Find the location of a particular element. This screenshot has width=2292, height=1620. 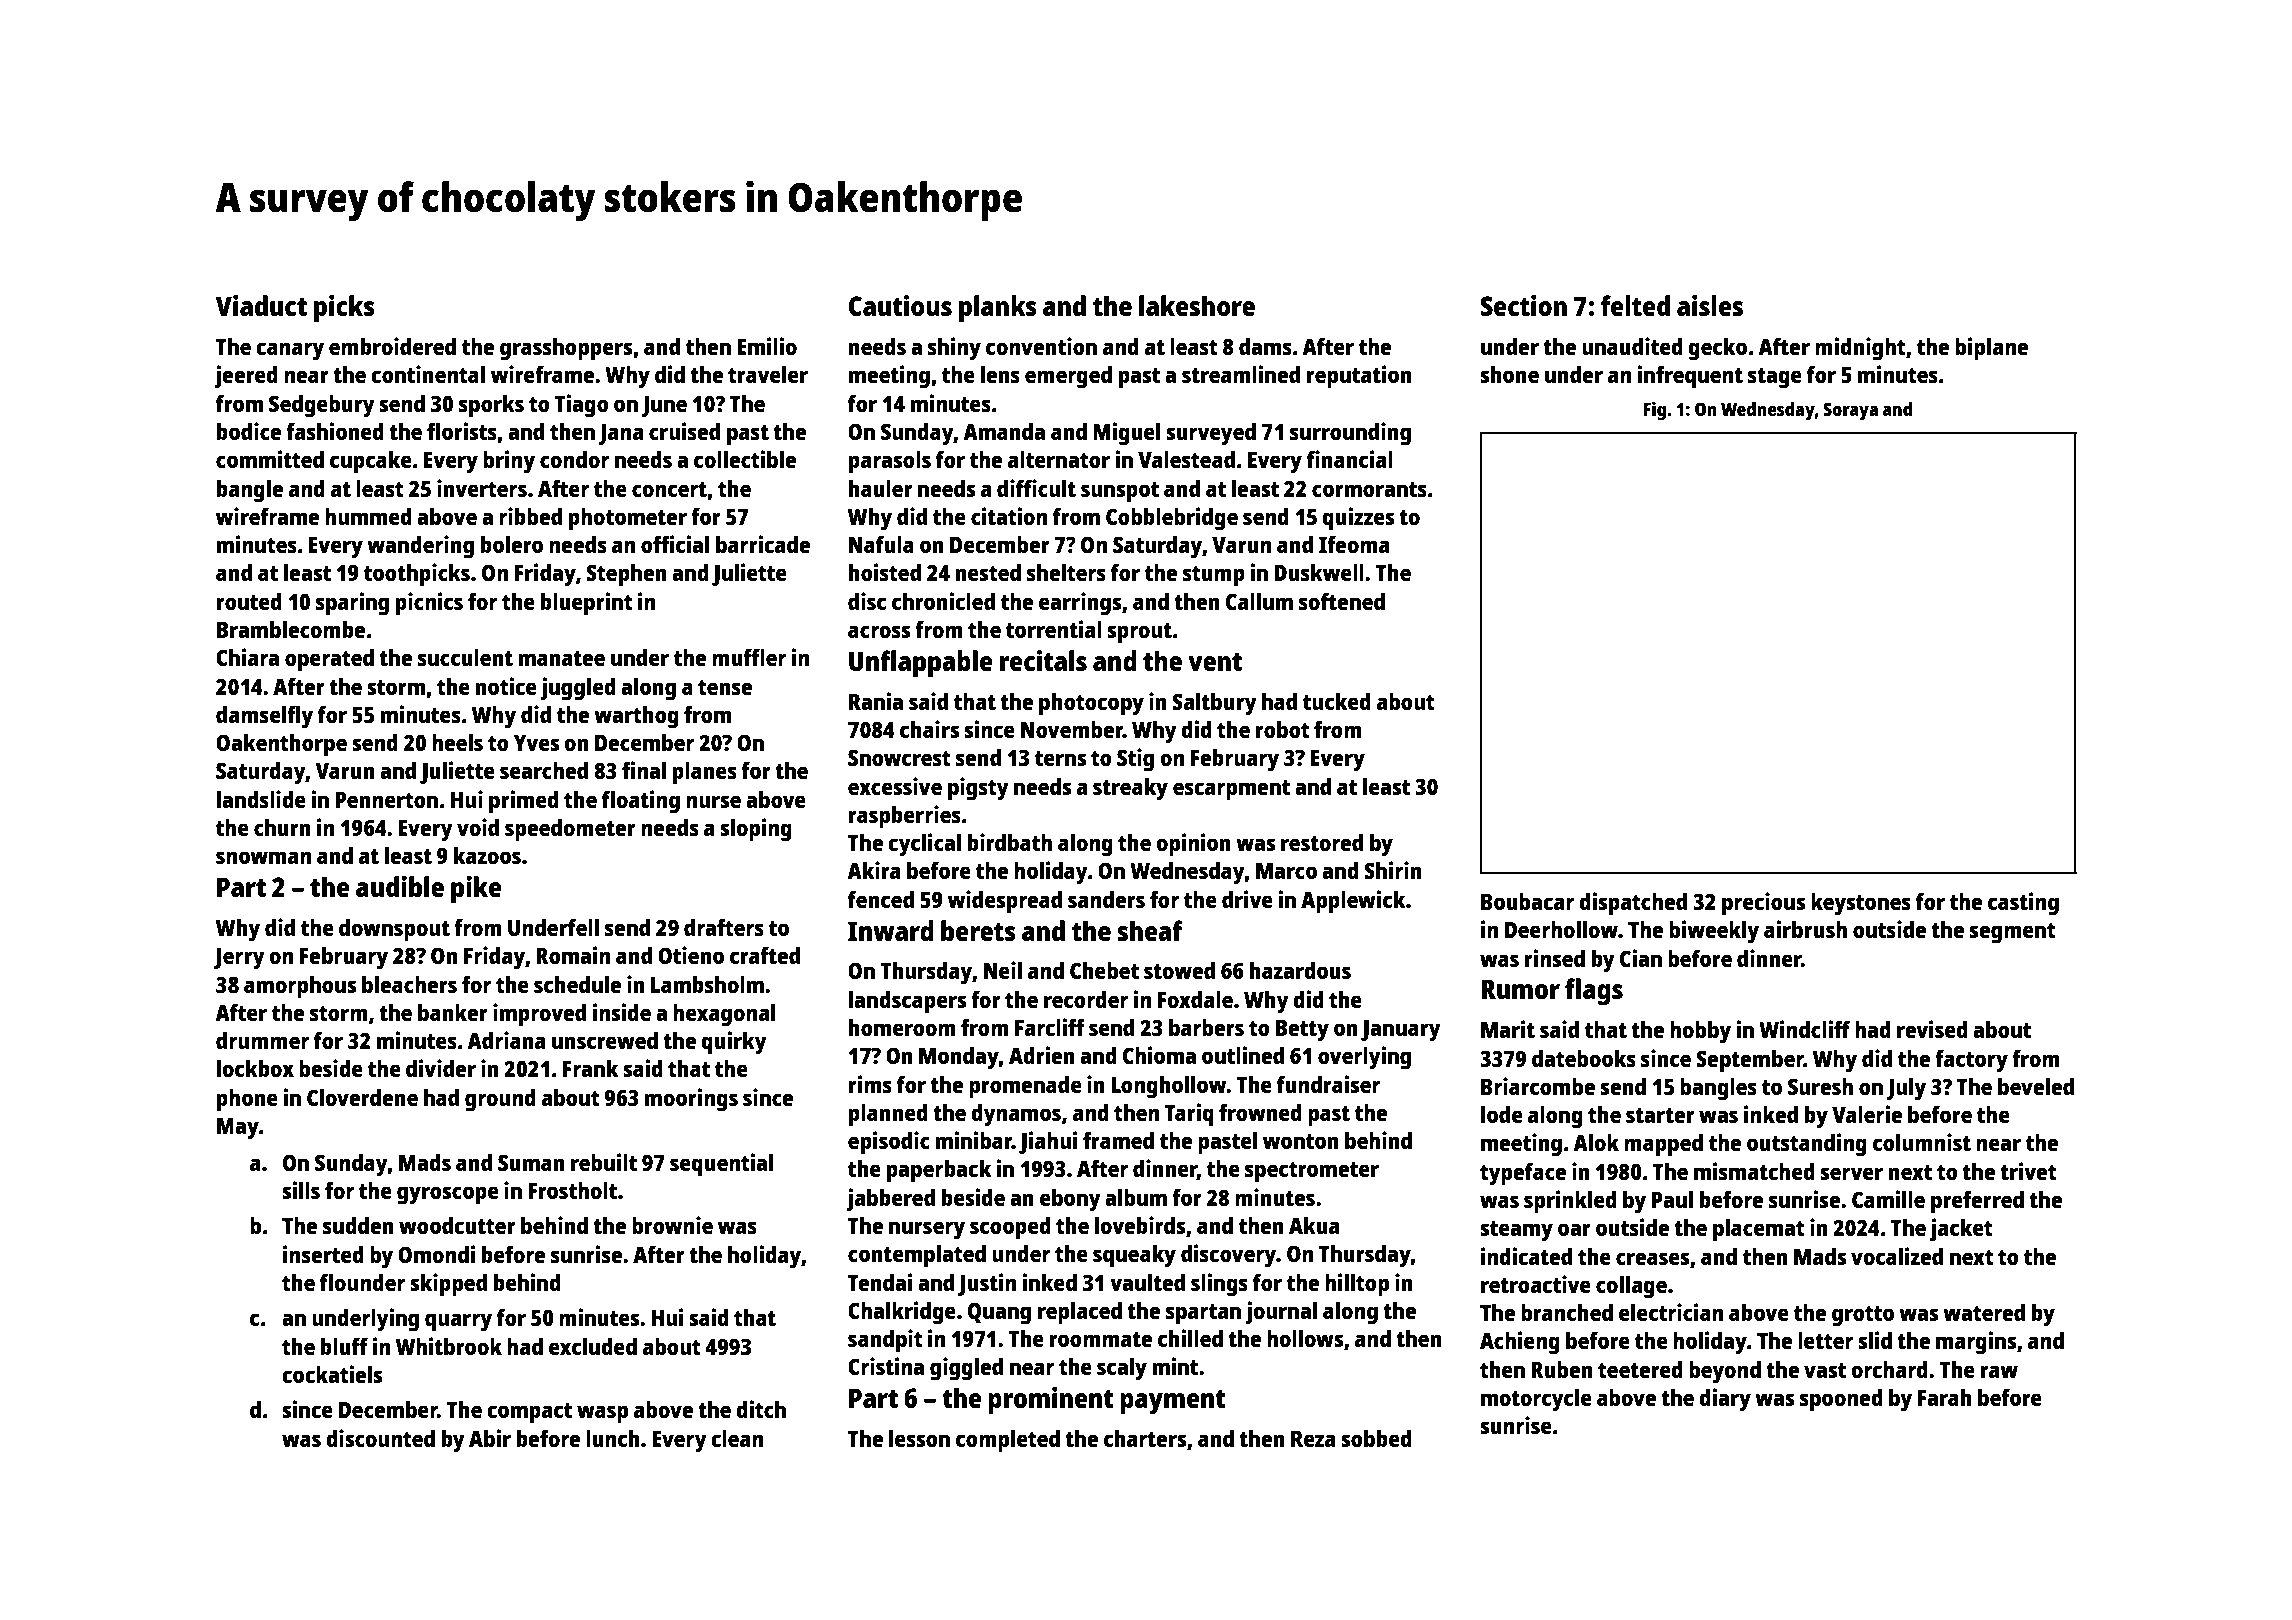

sprout is located at coordinates (1139, 633).
